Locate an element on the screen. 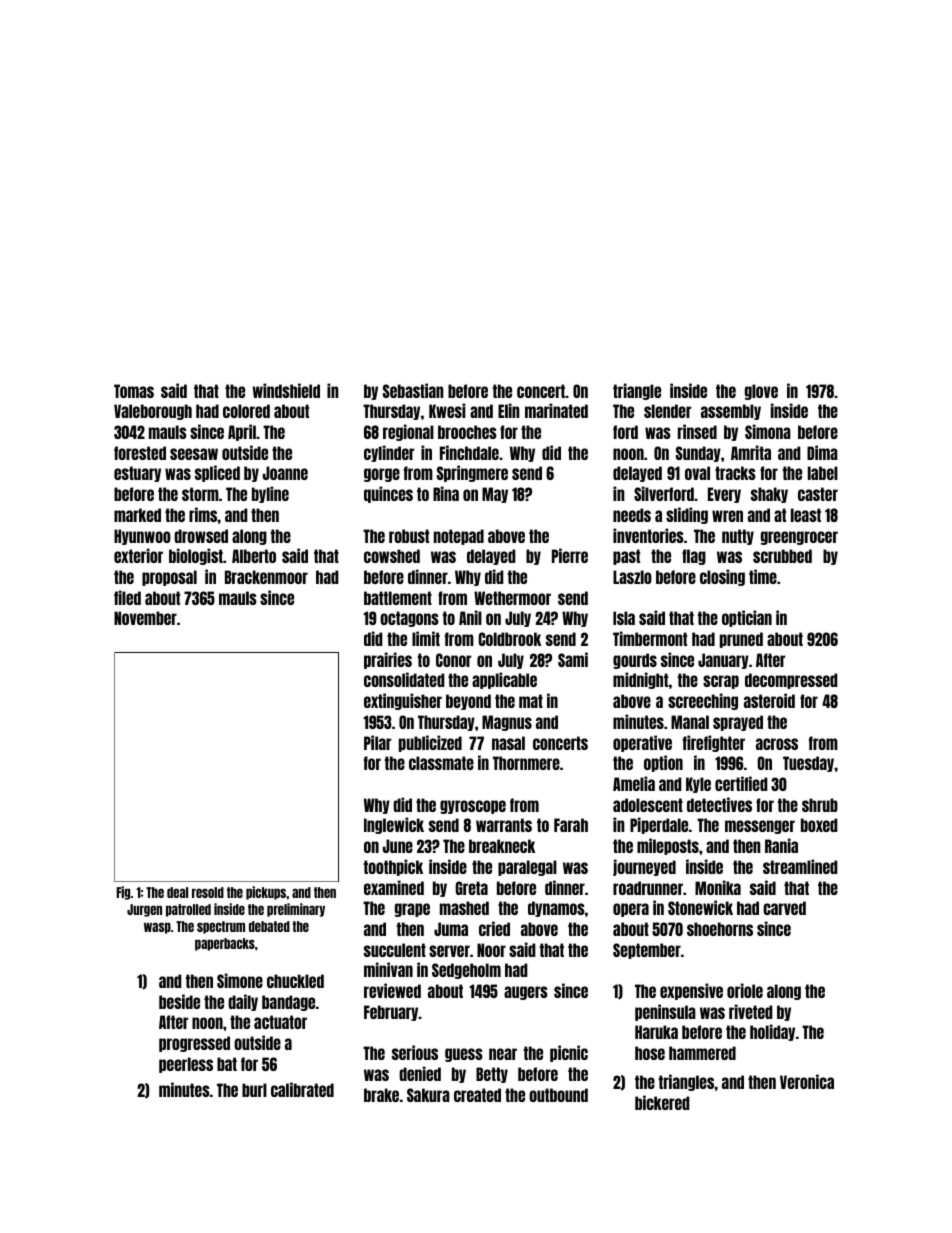  boxed is located at coordinates (819, 825).
